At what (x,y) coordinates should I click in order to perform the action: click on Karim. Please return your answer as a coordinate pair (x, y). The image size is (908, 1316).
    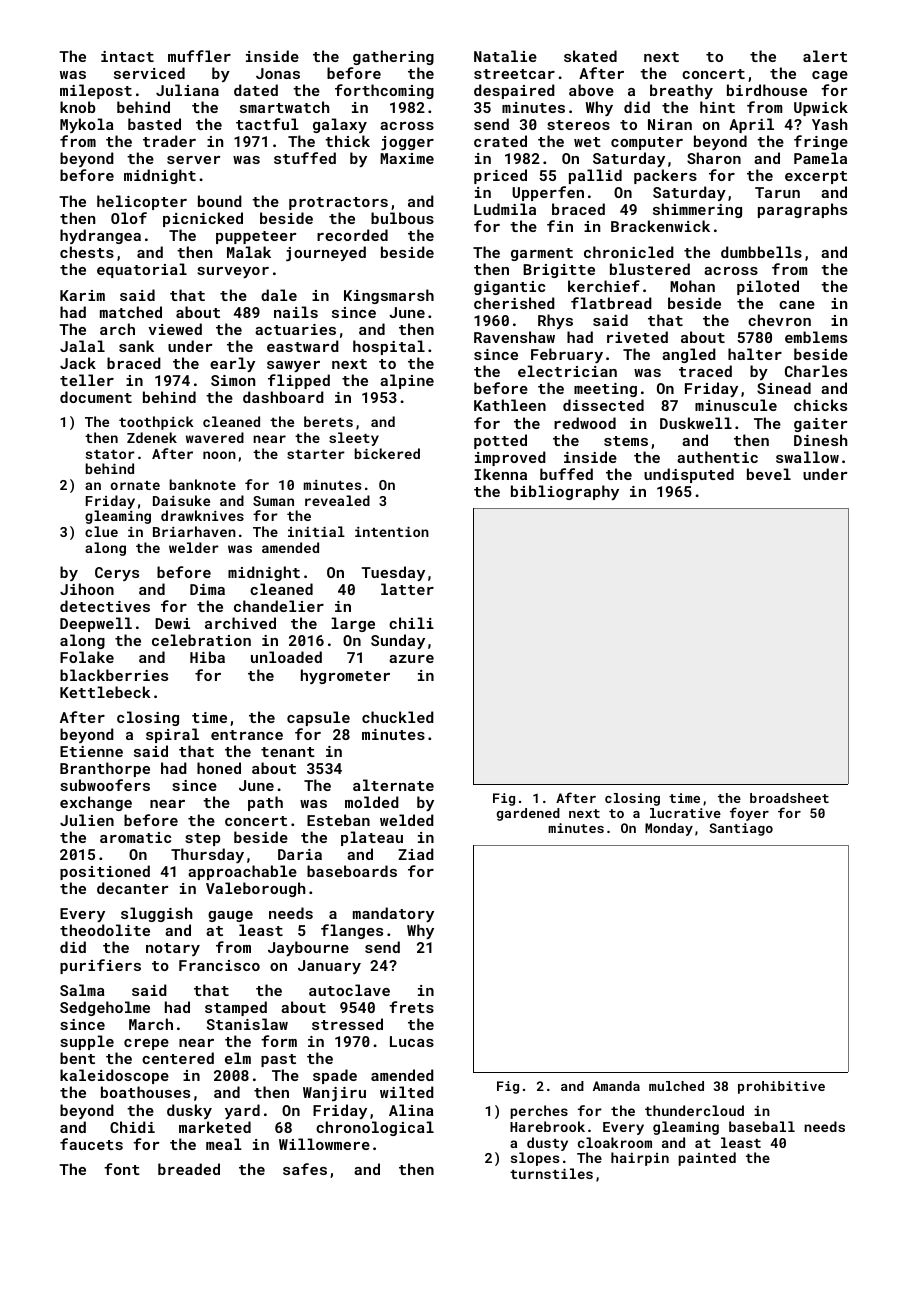
    Looking at the image, I should click on (82, 295).
